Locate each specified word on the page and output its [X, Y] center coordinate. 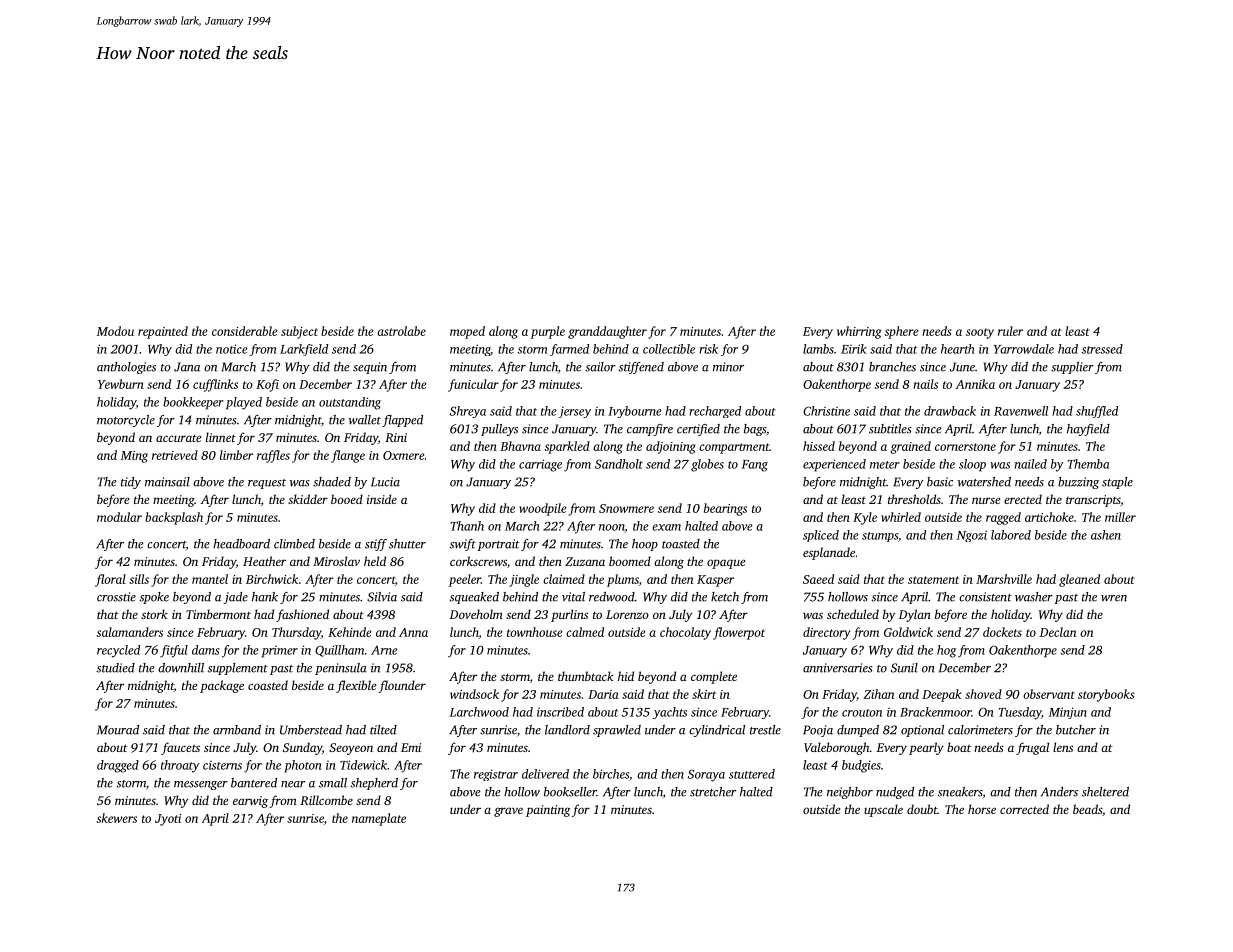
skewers [117, 818]
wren [1114, 598]
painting [548, 811]
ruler [1010, 331]
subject [299, 332]
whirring [859, 332]
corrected [1024, 809]
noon [612, 528]
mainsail [167, 482]
